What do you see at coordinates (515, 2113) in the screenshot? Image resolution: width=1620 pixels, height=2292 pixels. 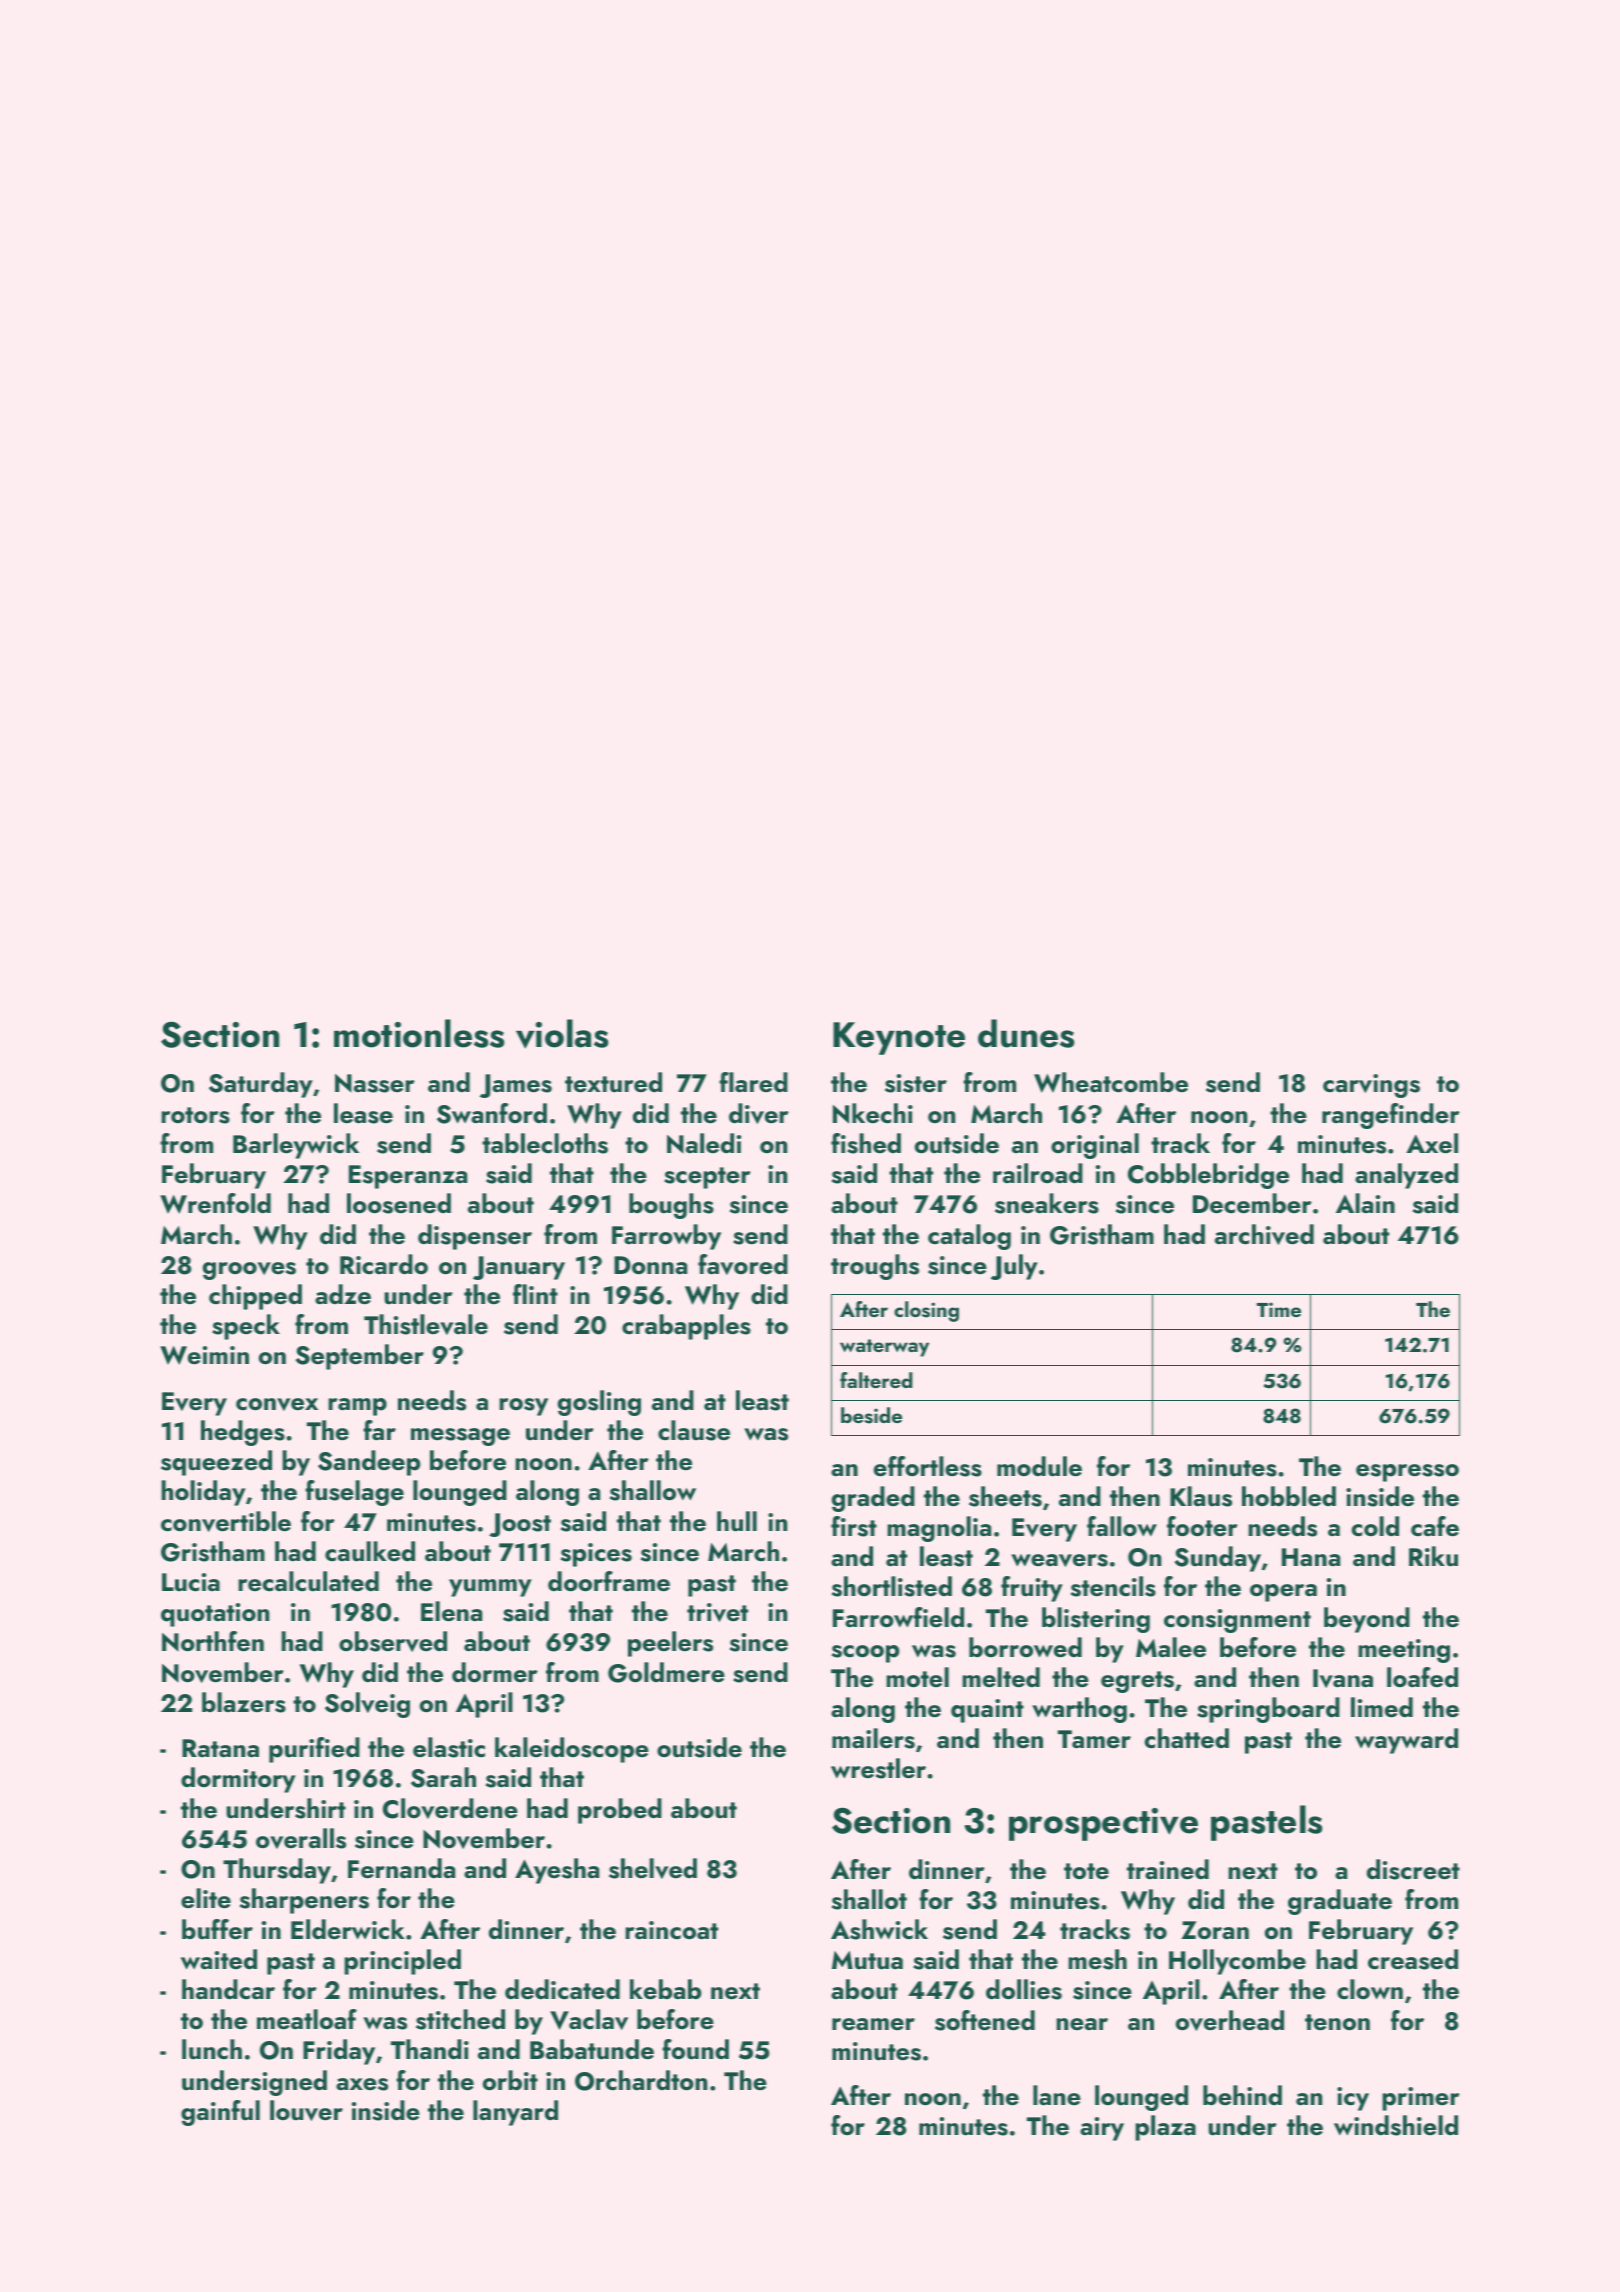 I see `lanyard` at bounding box center [515, 2113].
